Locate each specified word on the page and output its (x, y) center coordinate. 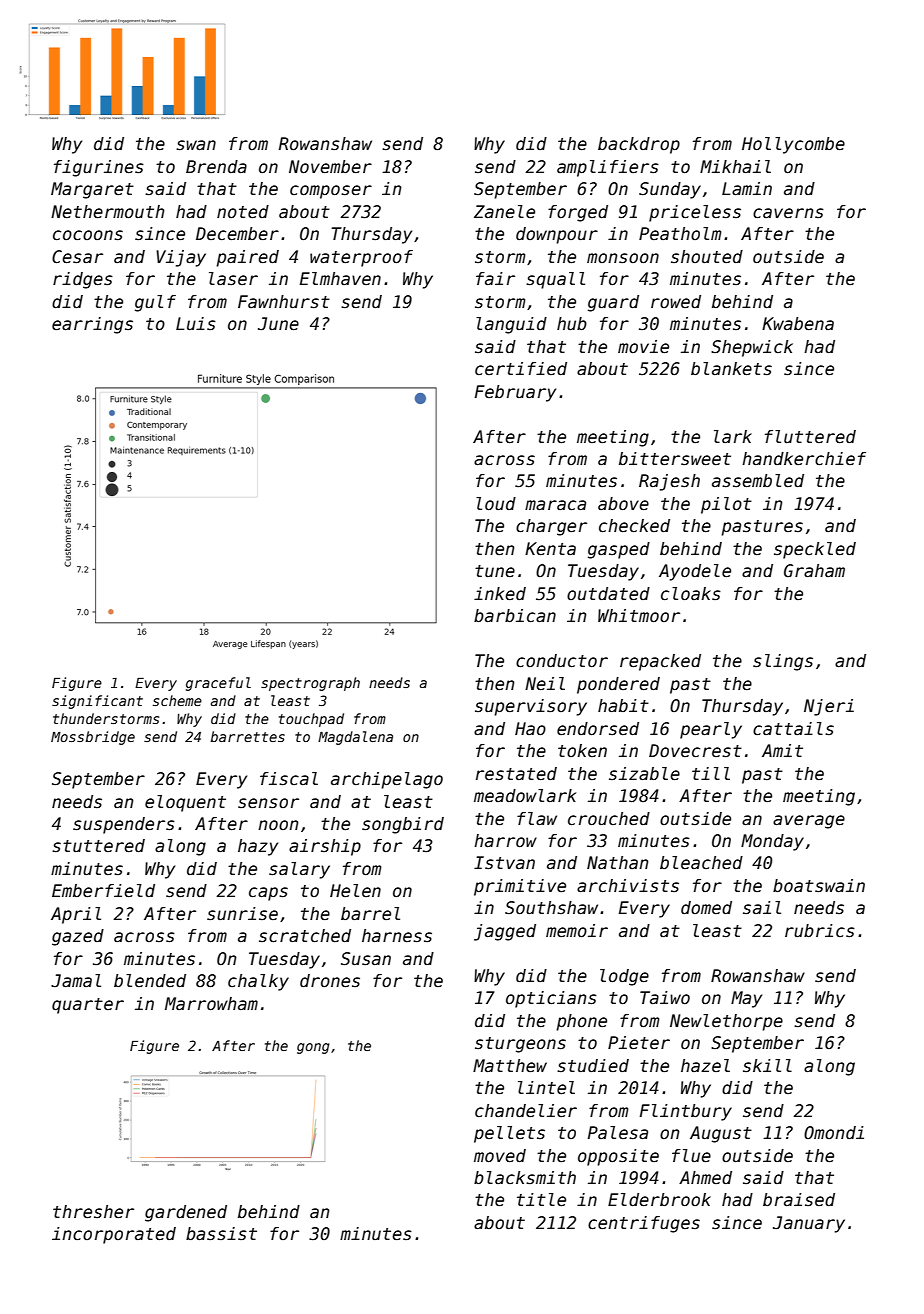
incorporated (114, 1235)
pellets (509, 1134)
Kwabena (798, 324)
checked (634, 526)
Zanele (504, 212)
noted (243, 212)
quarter (88, 1006)
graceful (218, 684)
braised (799, 1200)
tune (495, 571)
